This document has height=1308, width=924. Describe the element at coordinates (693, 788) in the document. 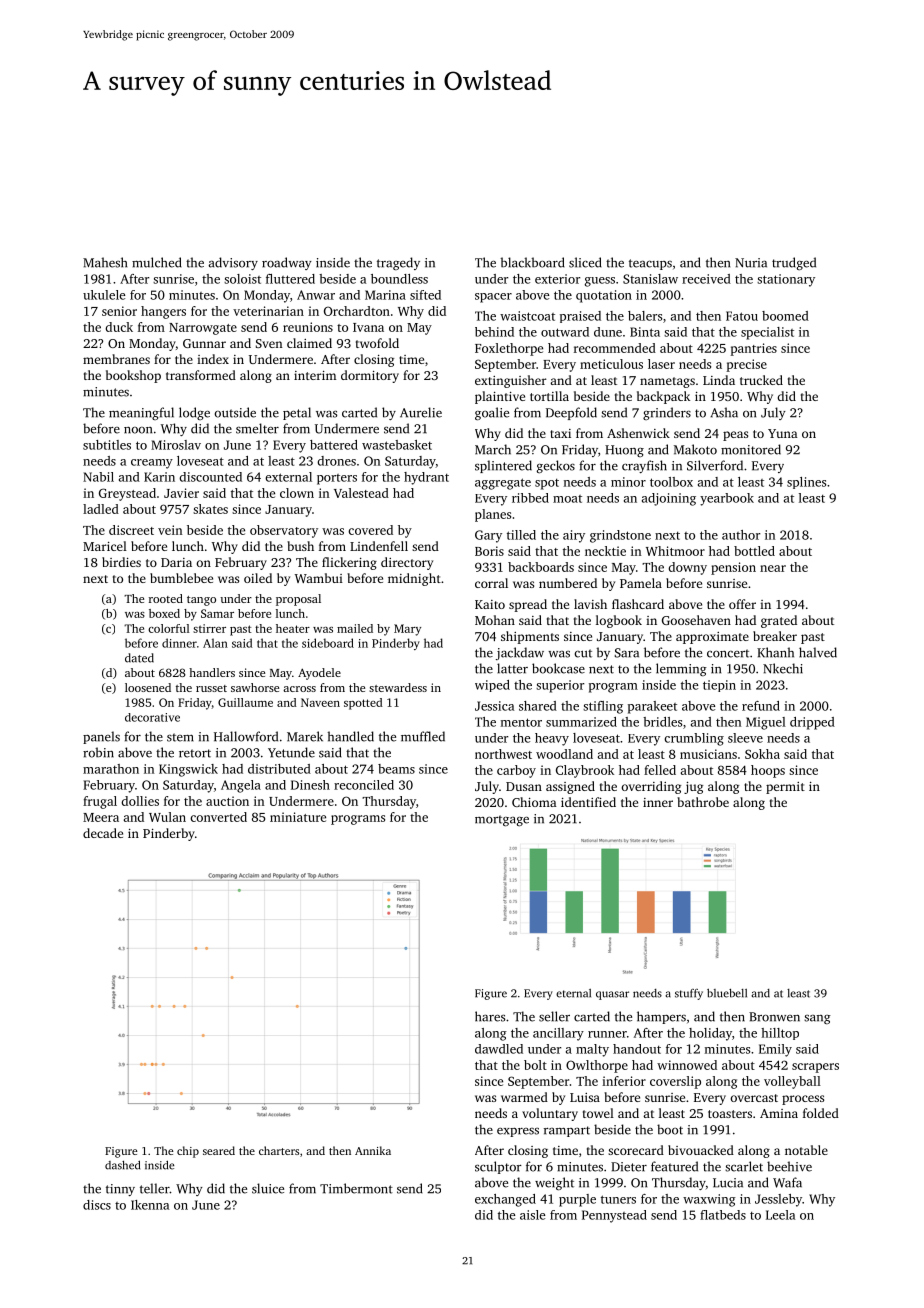

I see `jug` at that location.
